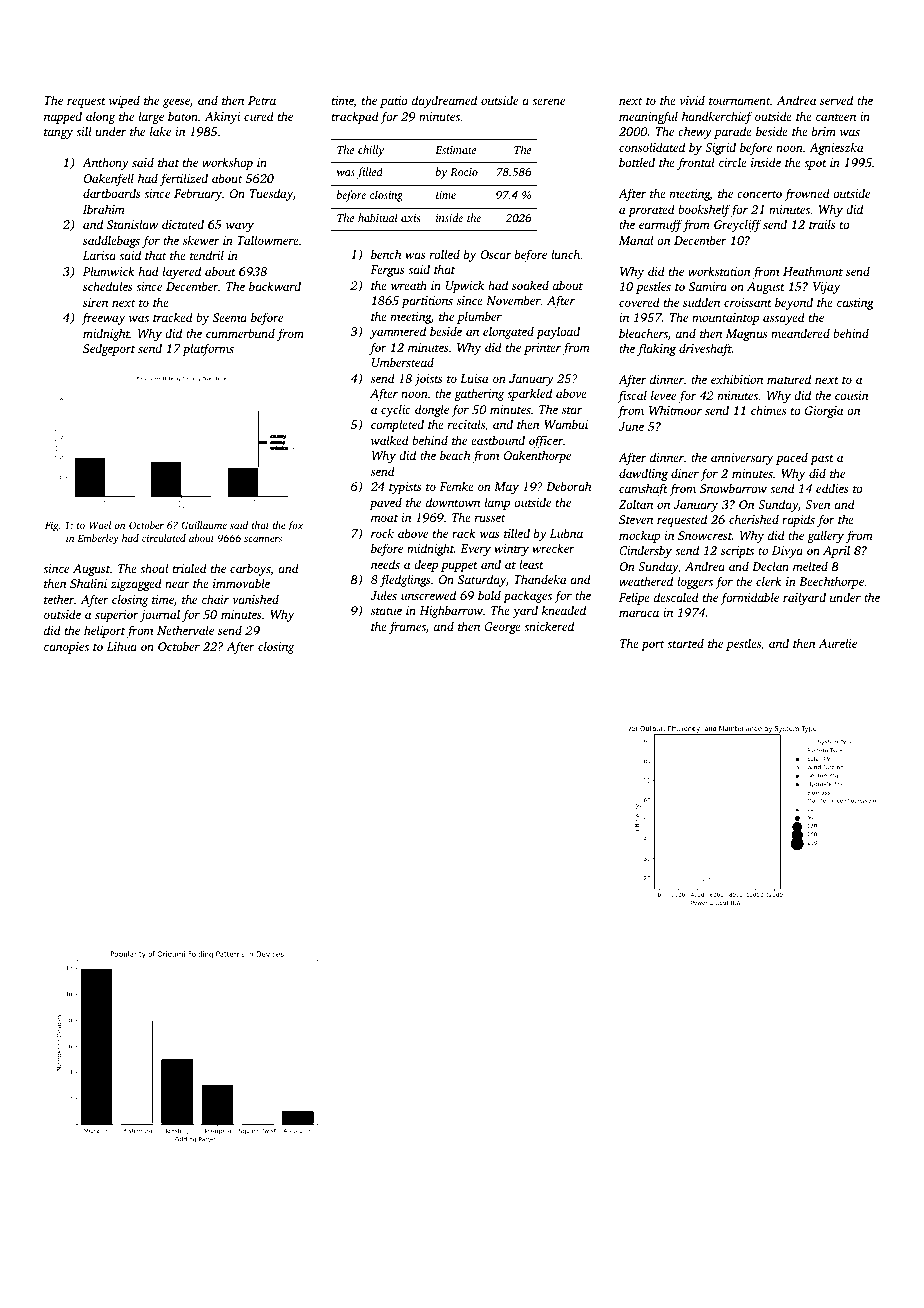 This page has width=924, height=1308. Describe the element at coordinates (275, 286) in the page. I see `backward` at that location.
